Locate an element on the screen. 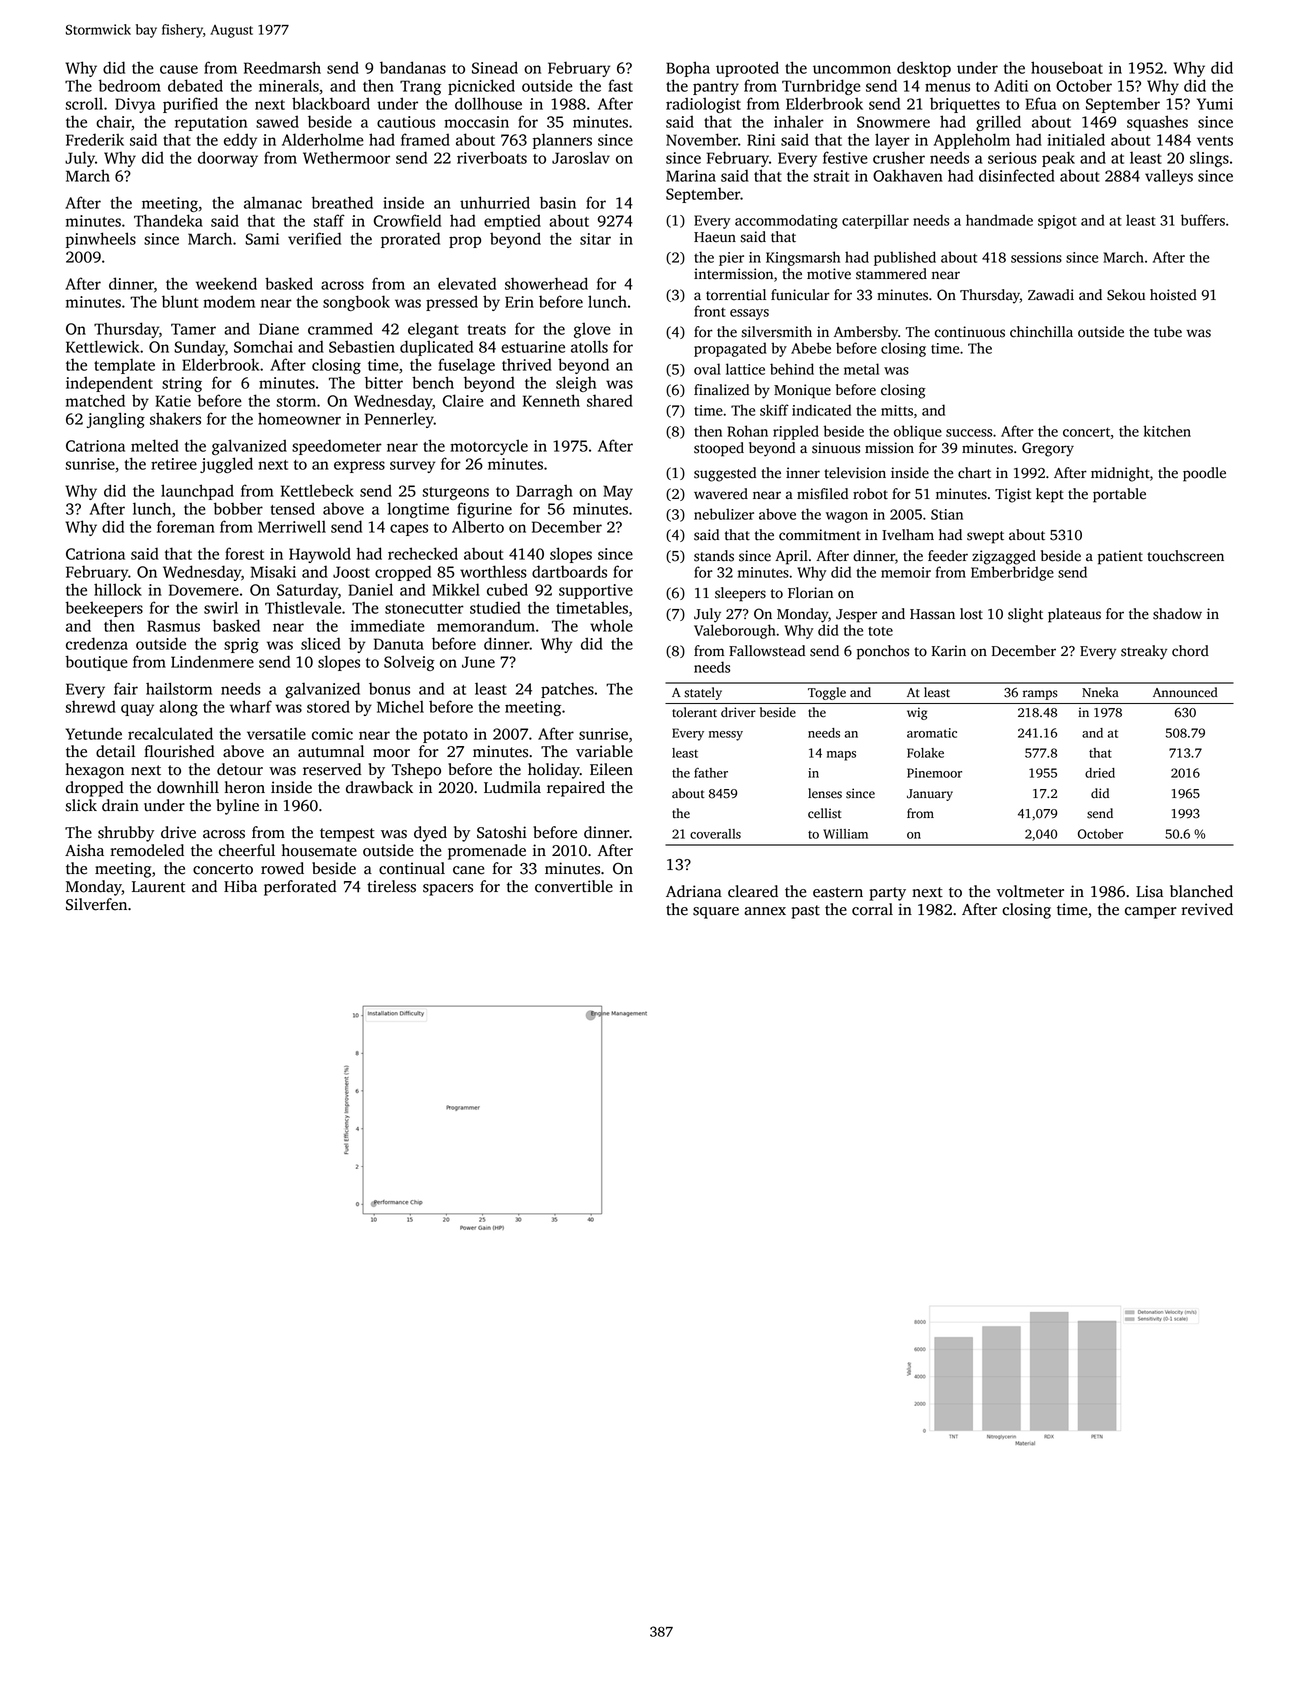  front is located at coordinates (710, 311).
